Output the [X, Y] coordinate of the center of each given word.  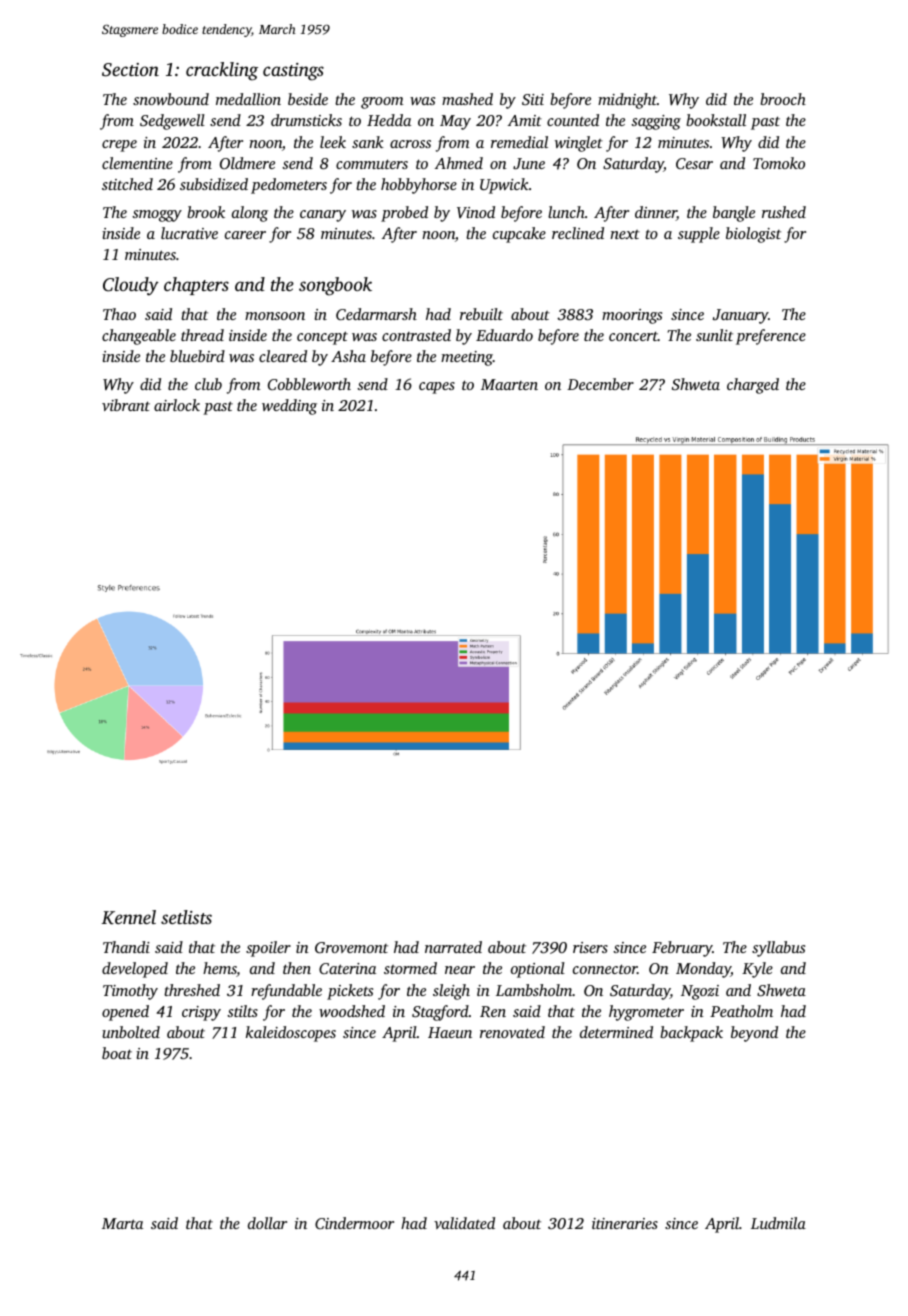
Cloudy [131, 286]
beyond [754, 1034]
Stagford [440, 1013]
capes [437, 388]
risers [590, 947]
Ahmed [459, 163]
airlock [177, 405]
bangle [734, 214]
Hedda [389, 120]
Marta [122, 1223]
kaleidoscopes [291, 1034]
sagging [656, 122]
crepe [119, 146]
